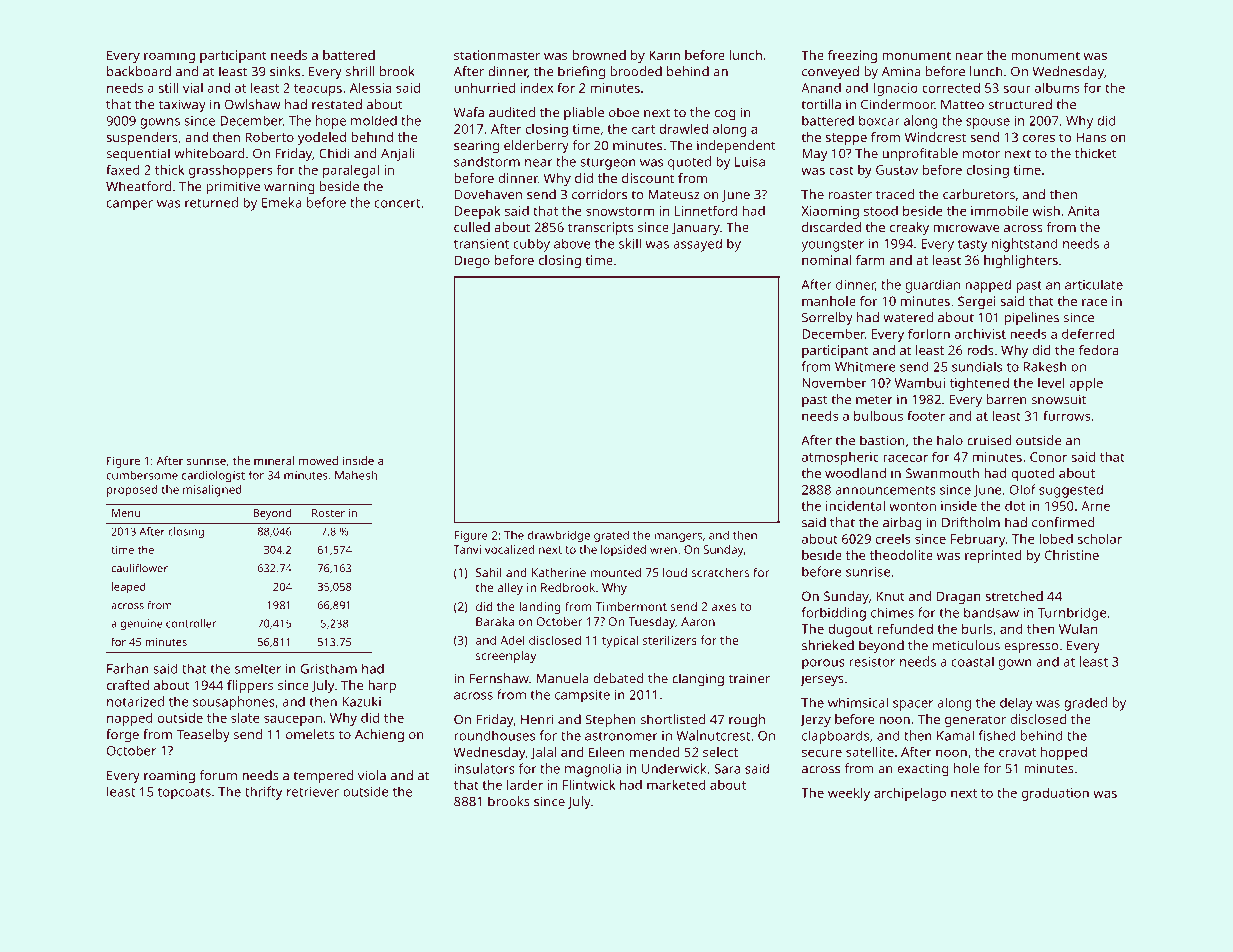 This screenshot has width=1233, height=952. What do you see at coordinates (274, 460) in the screenshot?
I see `mineral` at bounding box center [274, 460].
